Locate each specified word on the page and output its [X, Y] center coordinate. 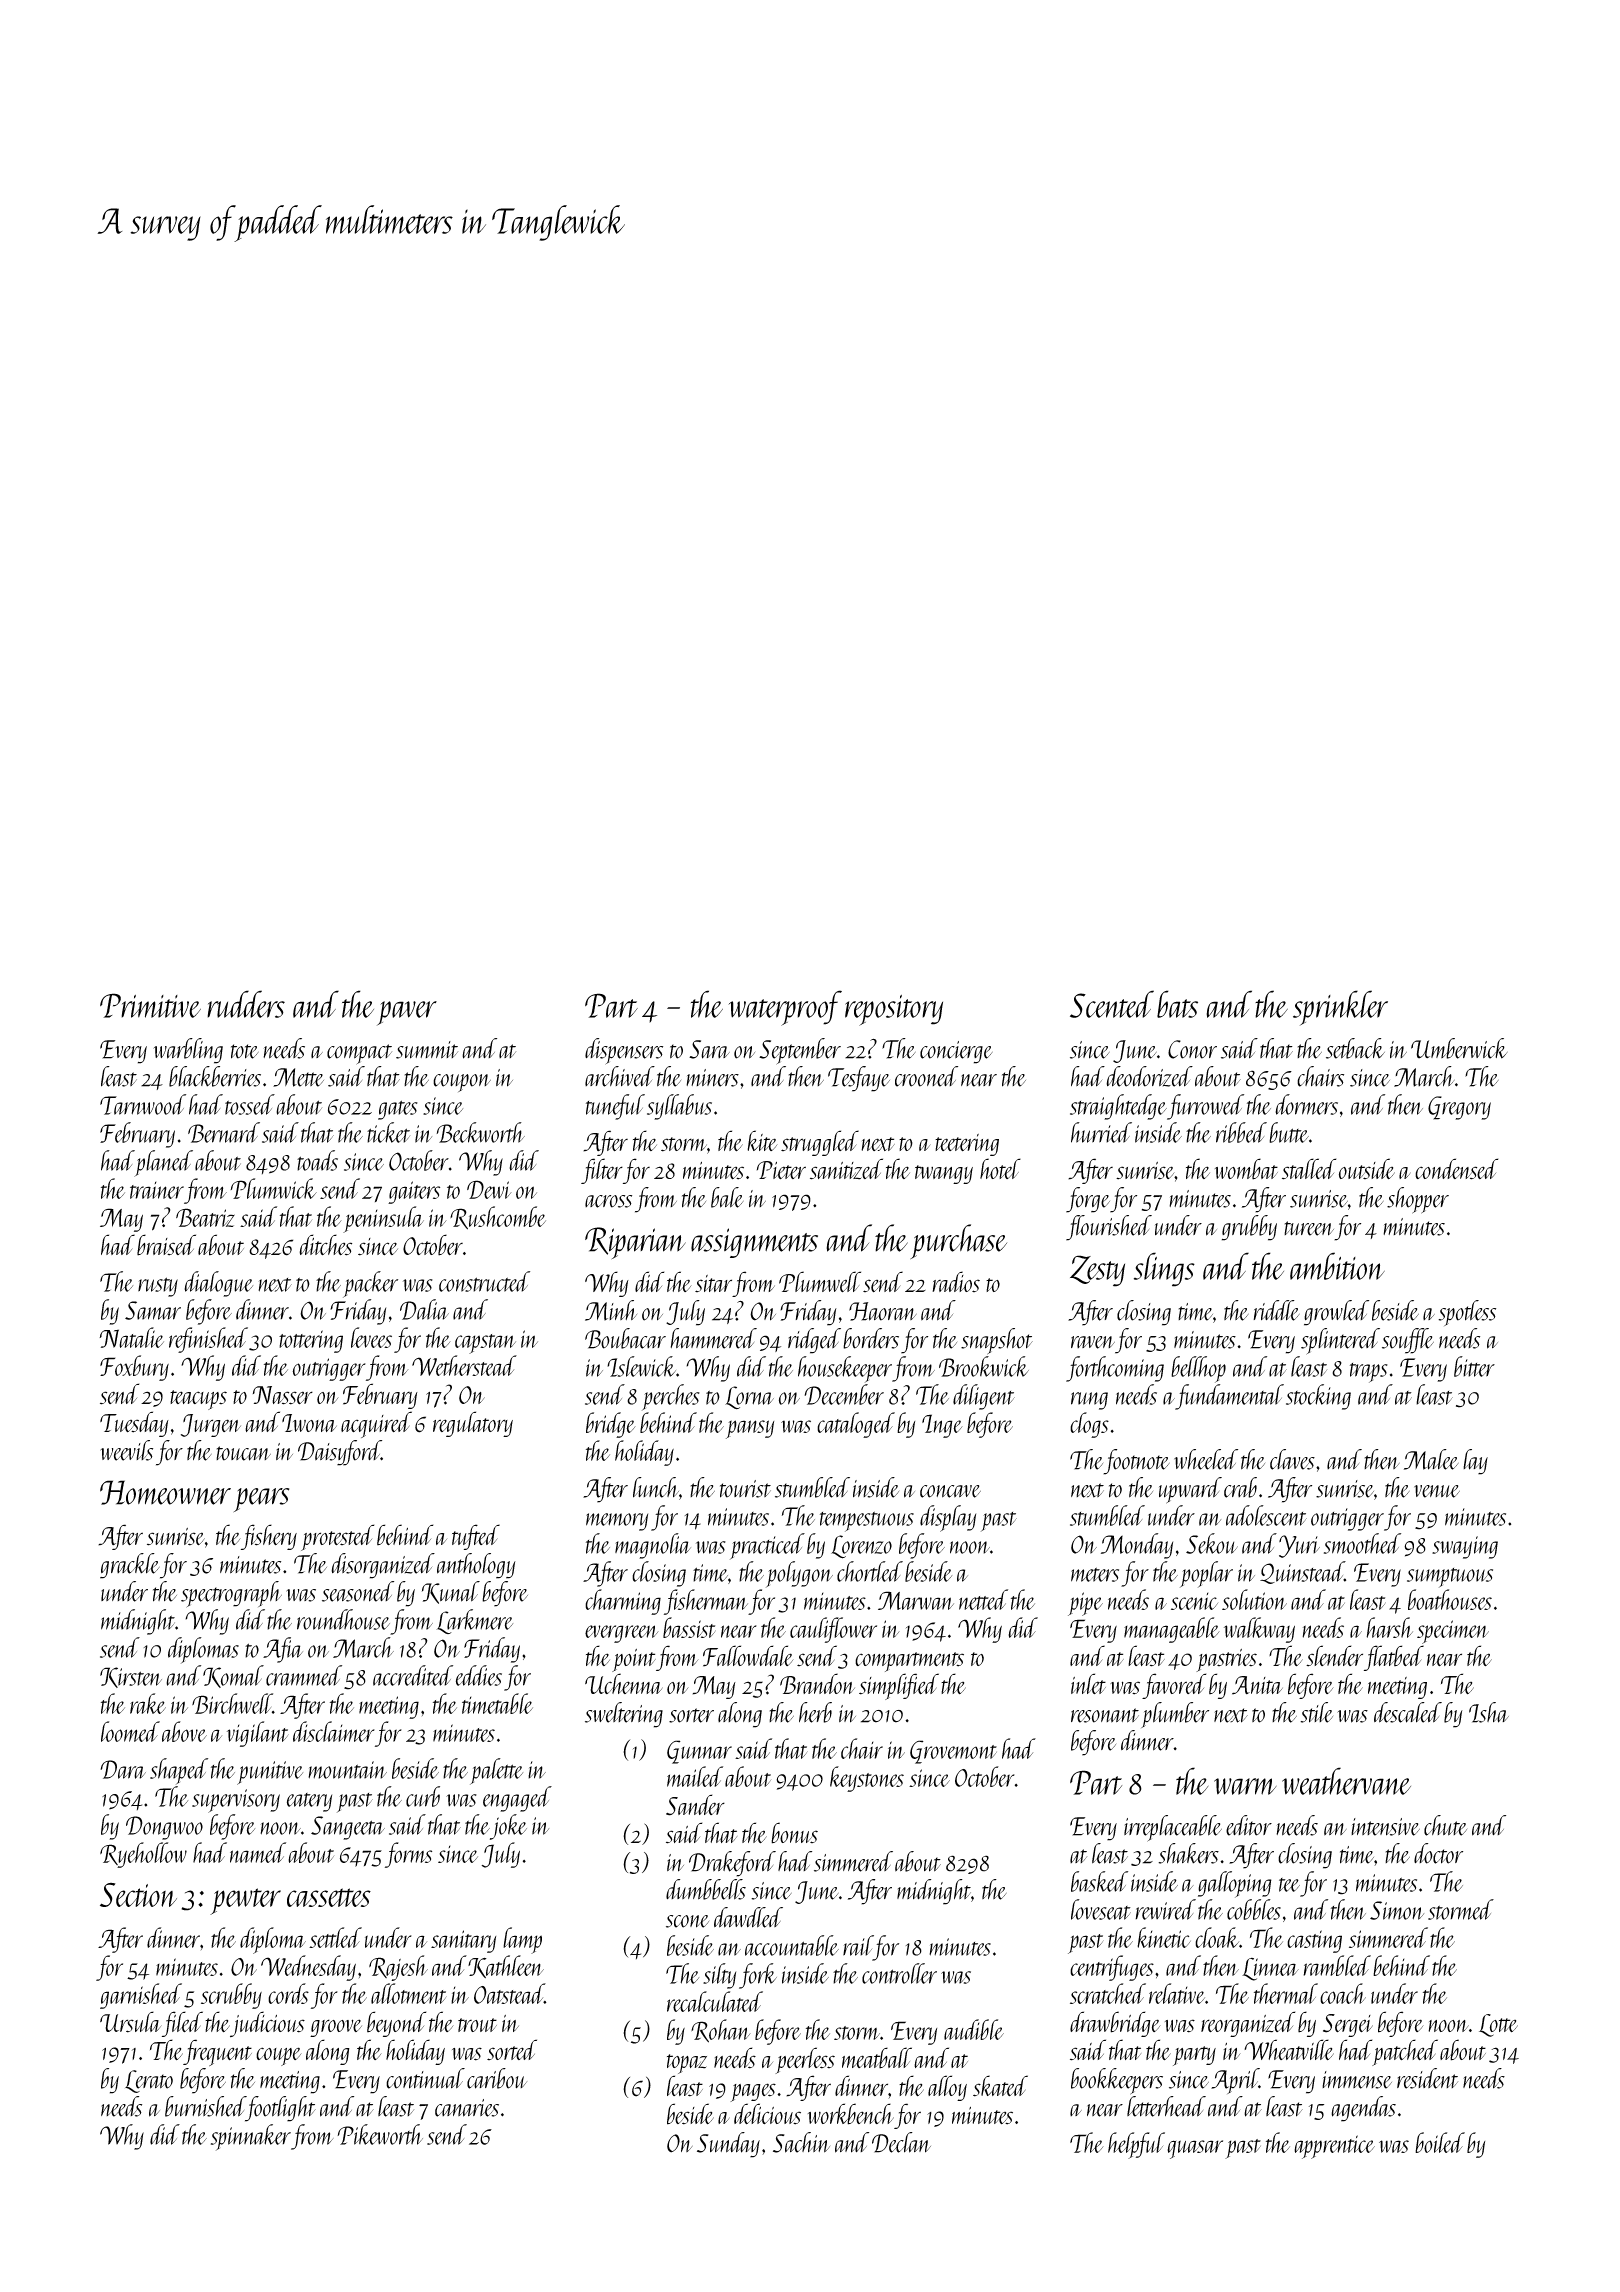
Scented [1112, 1004]
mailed [695, 1776]
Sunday [728, 2145]
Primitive [150, 1005]
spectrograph [231, 1594]
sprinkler [1340, 1008]
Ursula [131, 2022]
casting [1314, 1941]
